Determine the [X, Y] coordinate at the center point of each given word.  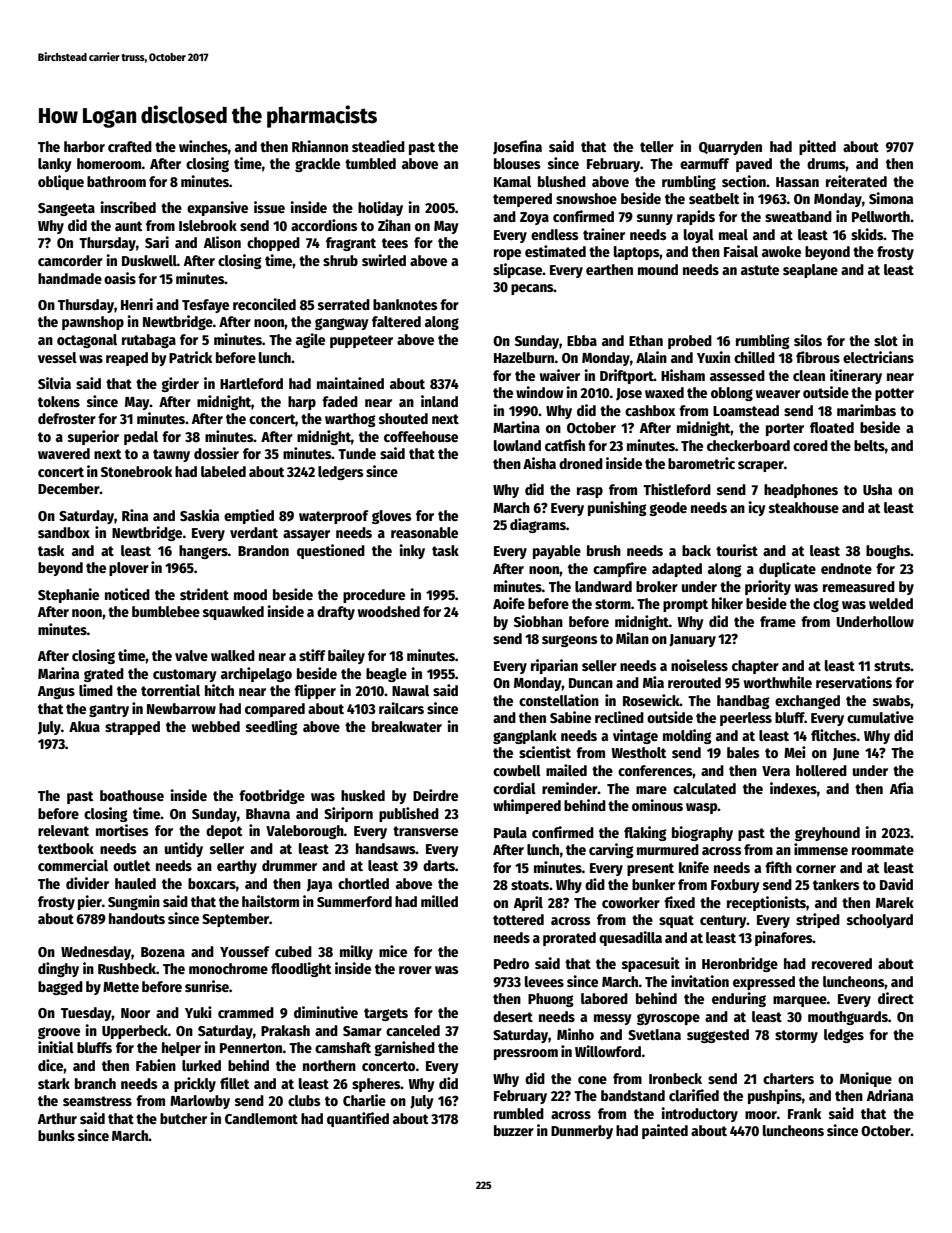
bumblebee [166, 611]
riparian [554, 666]
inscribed [128, 207]
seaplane [810, 271]
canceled [413, 1030]
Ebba [582, 340]
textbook [66, 848]
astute [760, 270]
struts [892, 666]
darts [439, 865]
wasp [702, 808]
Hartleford [251, 383]
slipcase [517, 270]
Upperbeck [135, 1032]
